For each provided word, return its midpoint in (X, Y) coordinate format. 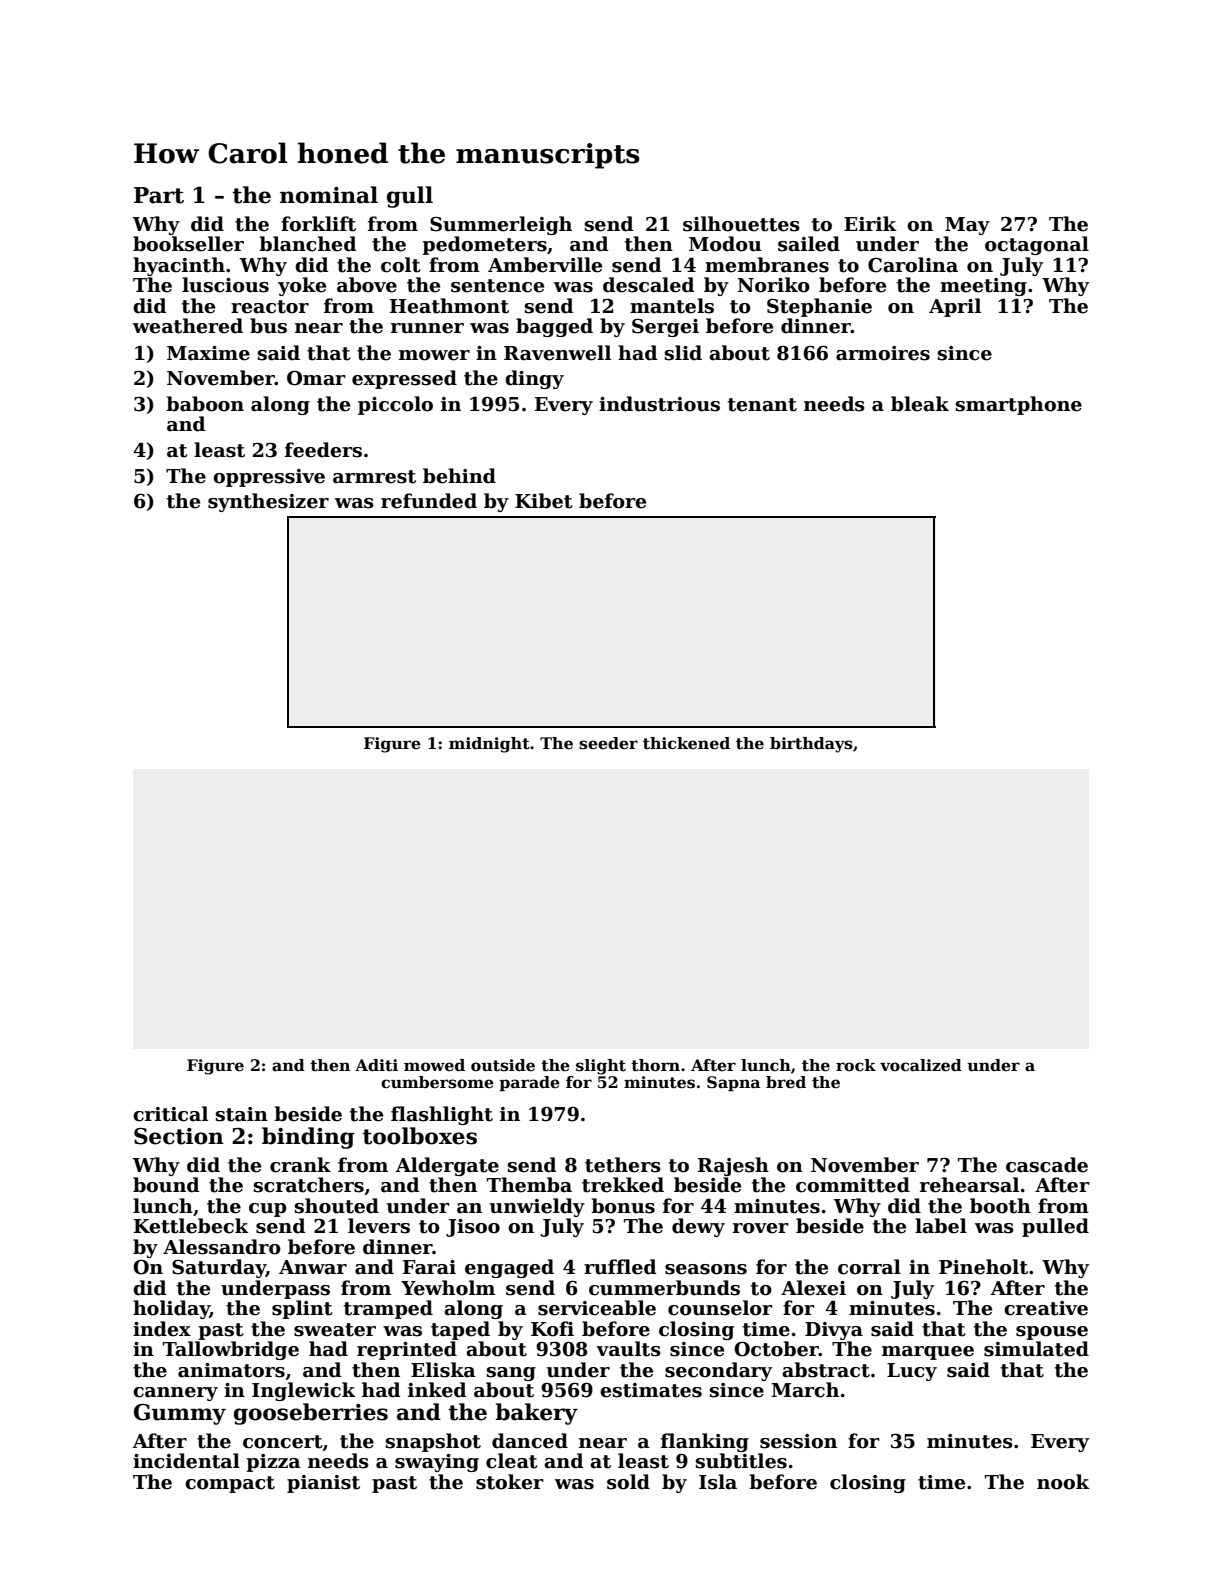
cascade (1047, 1165)
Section (179, 1136)
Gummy (180, 1414)
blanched (307, 244)
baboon (205, 404)
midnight (489, 745)
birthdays (811, 745)
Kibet (543, 501)
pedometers (484, 245)
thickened (686, 743)
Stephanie (819, 307)
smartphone (1019, 405)
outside (503, 1065)
